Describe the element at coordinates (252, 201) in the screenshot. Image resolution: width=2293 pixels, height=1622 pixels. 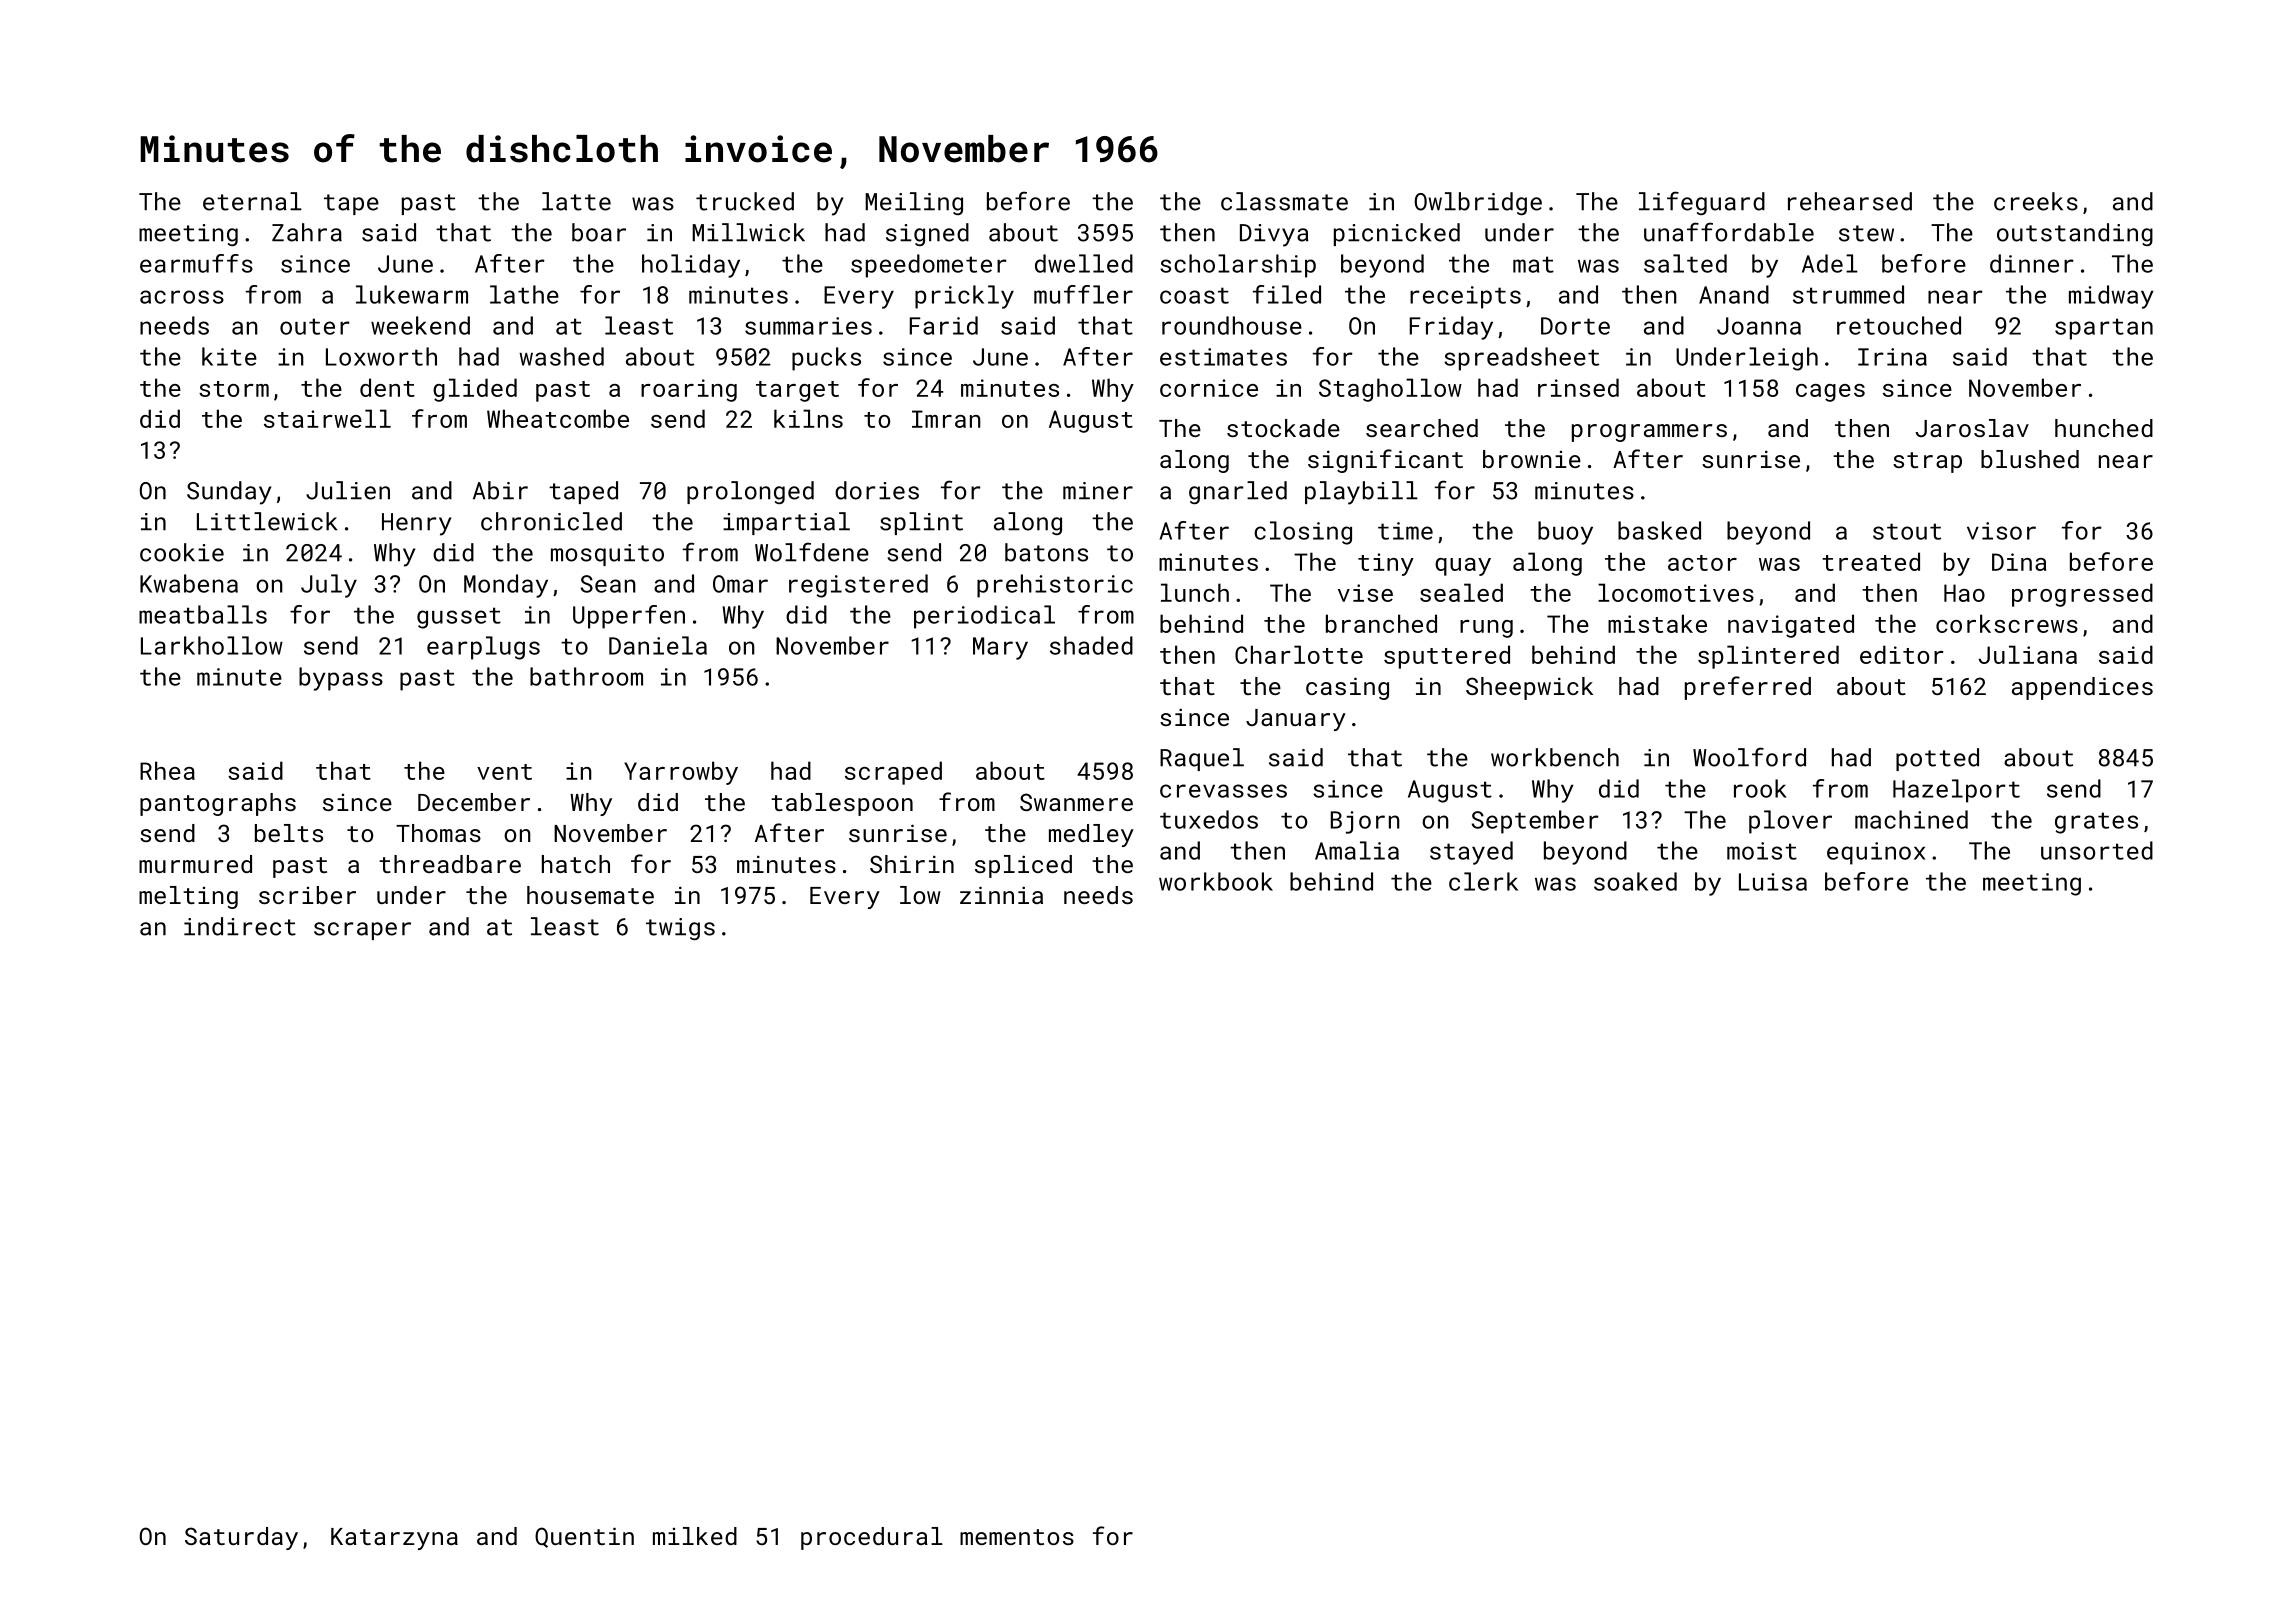
I see `eternal` at that location.
